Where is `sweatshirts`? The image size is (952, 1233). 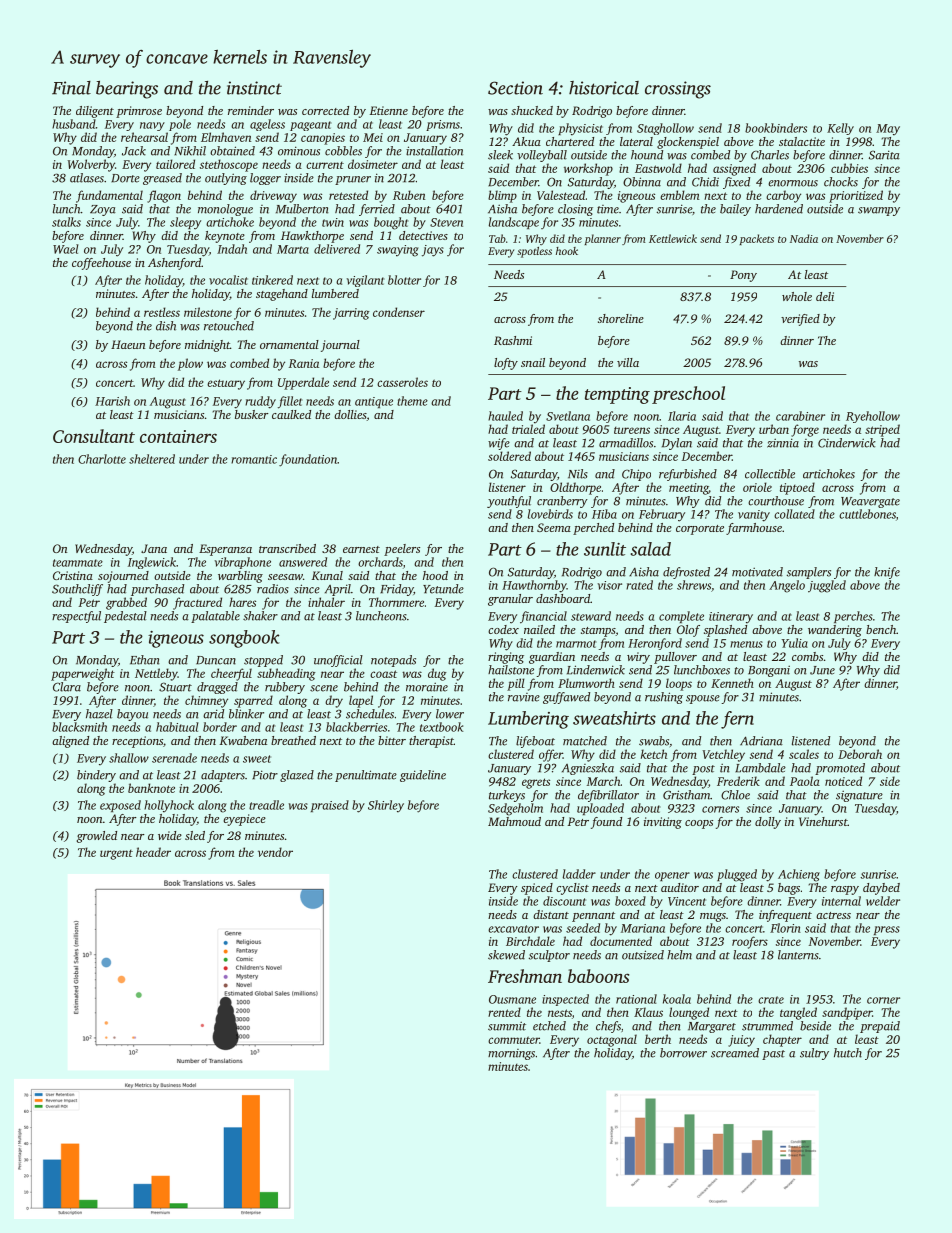 sweatshirts is located at coordinates (614, 718).
